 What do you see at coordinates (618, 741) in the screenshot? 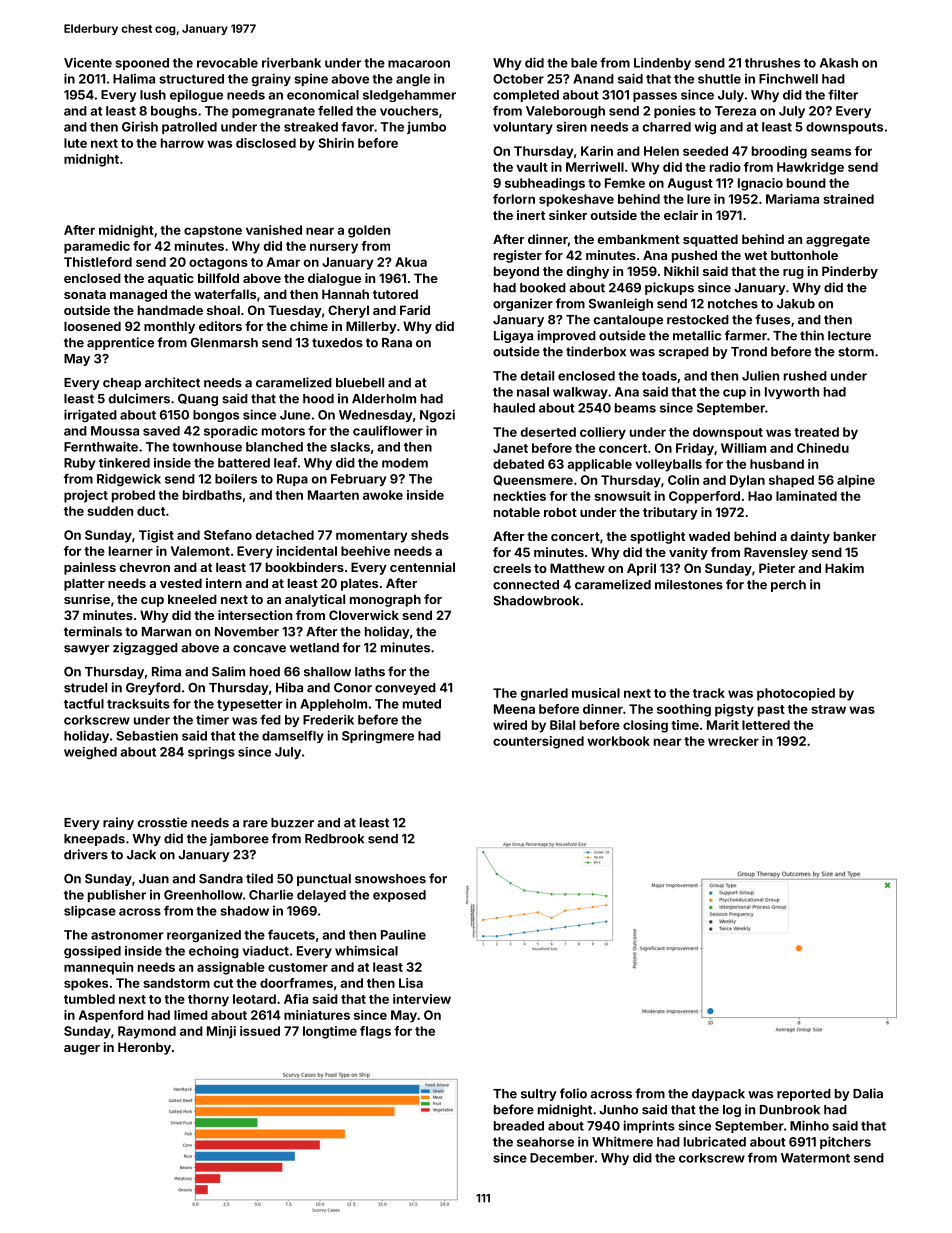
I see `workbook` at bounding box center [618, 741].
